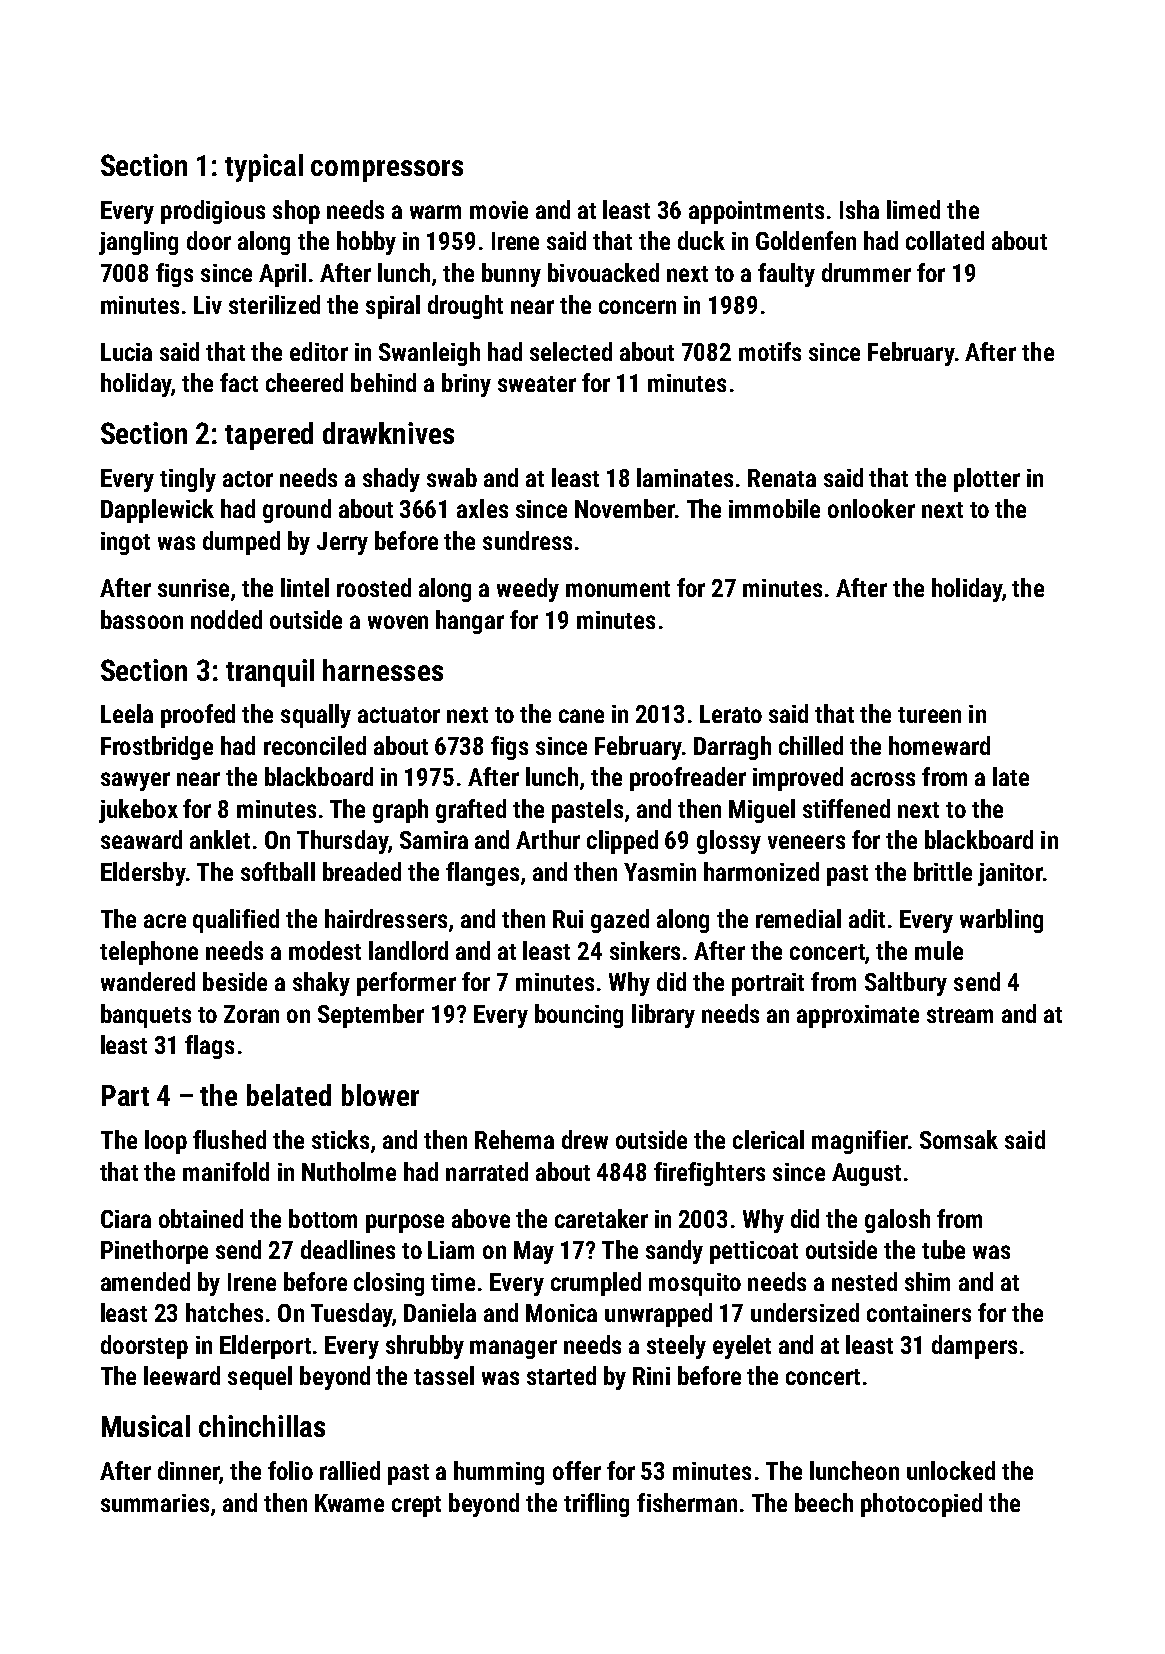 Image resolution: width=1165 pixels, height=1654 pixels. What do you see at coordinates (125, 543) in the document?
I see `ingot` at bounding box center [125, 543].
